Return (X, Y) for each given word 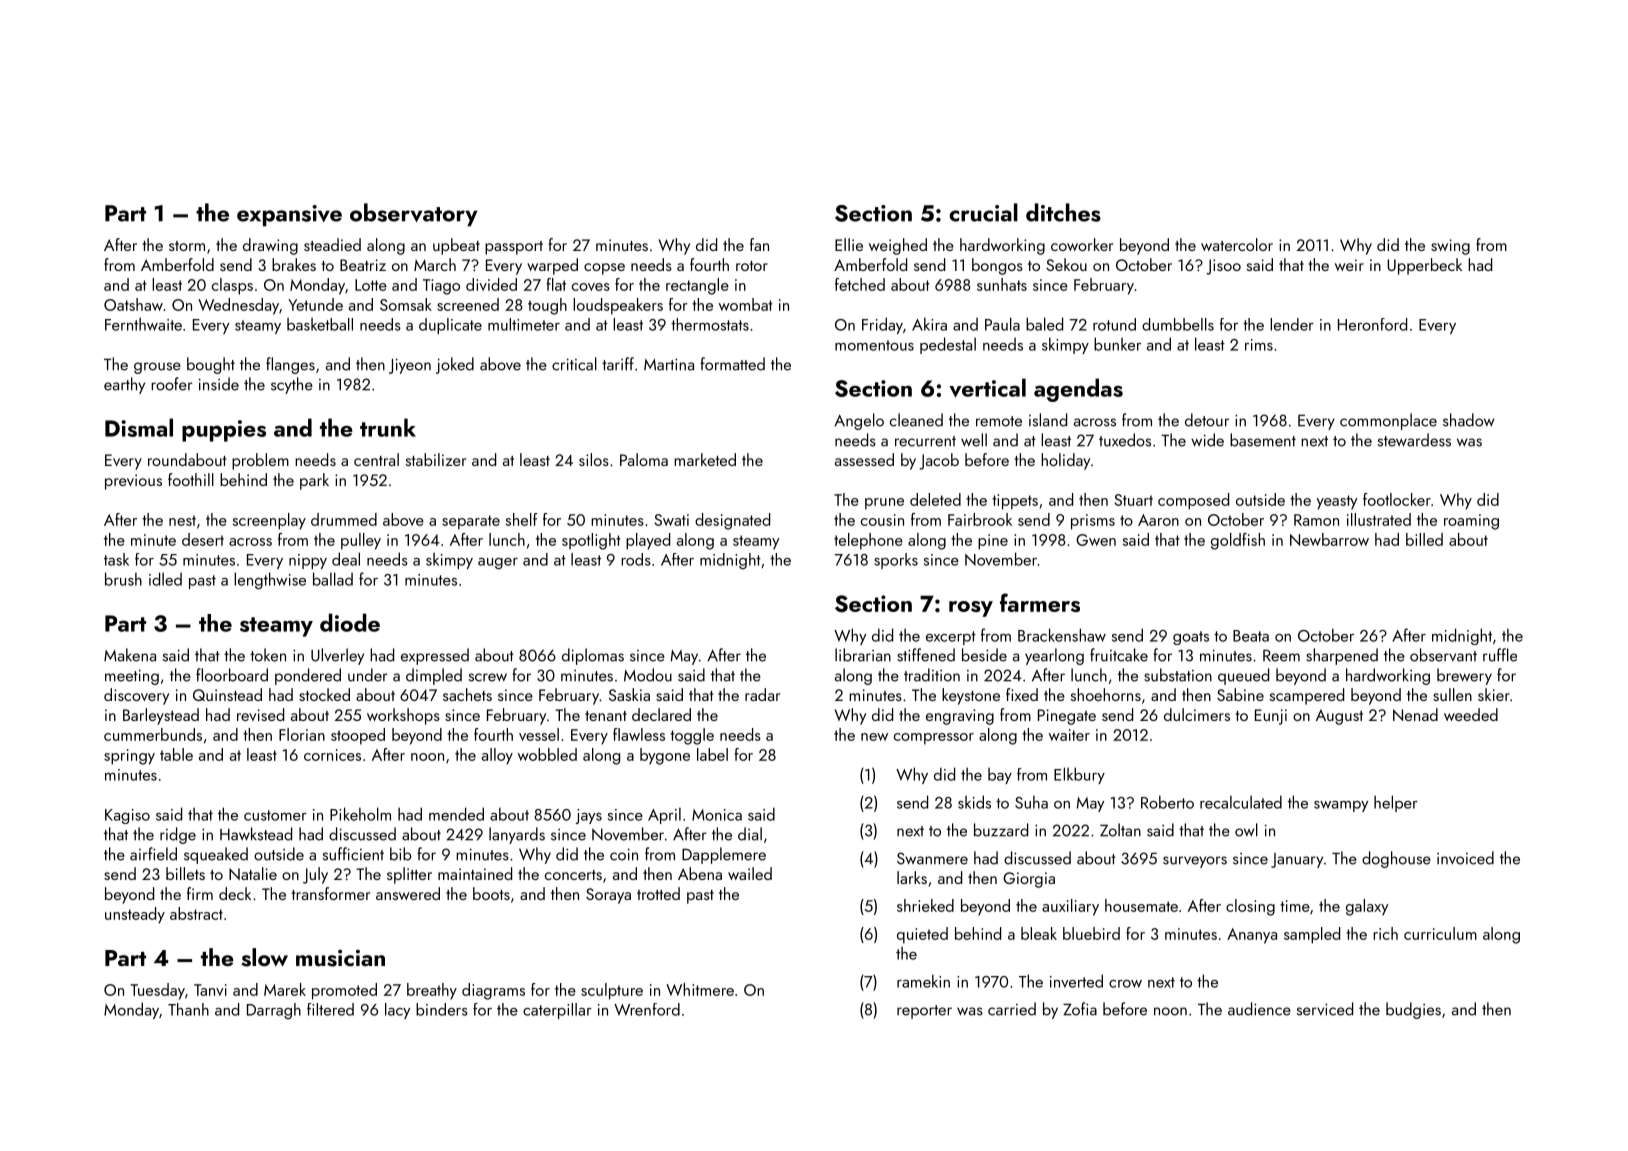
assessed (864, 459)
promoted (344, 991)
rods (636, 559)
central (376, 459)
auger (498, 564)
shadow (1469, 420)
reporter (924, 1012)
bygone (665, 756)
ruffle (1500, 655)
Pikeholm (360, 814)
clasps (232, 286)
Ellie (849, 244)
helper (1396, 803)
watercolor (1237, 244)
